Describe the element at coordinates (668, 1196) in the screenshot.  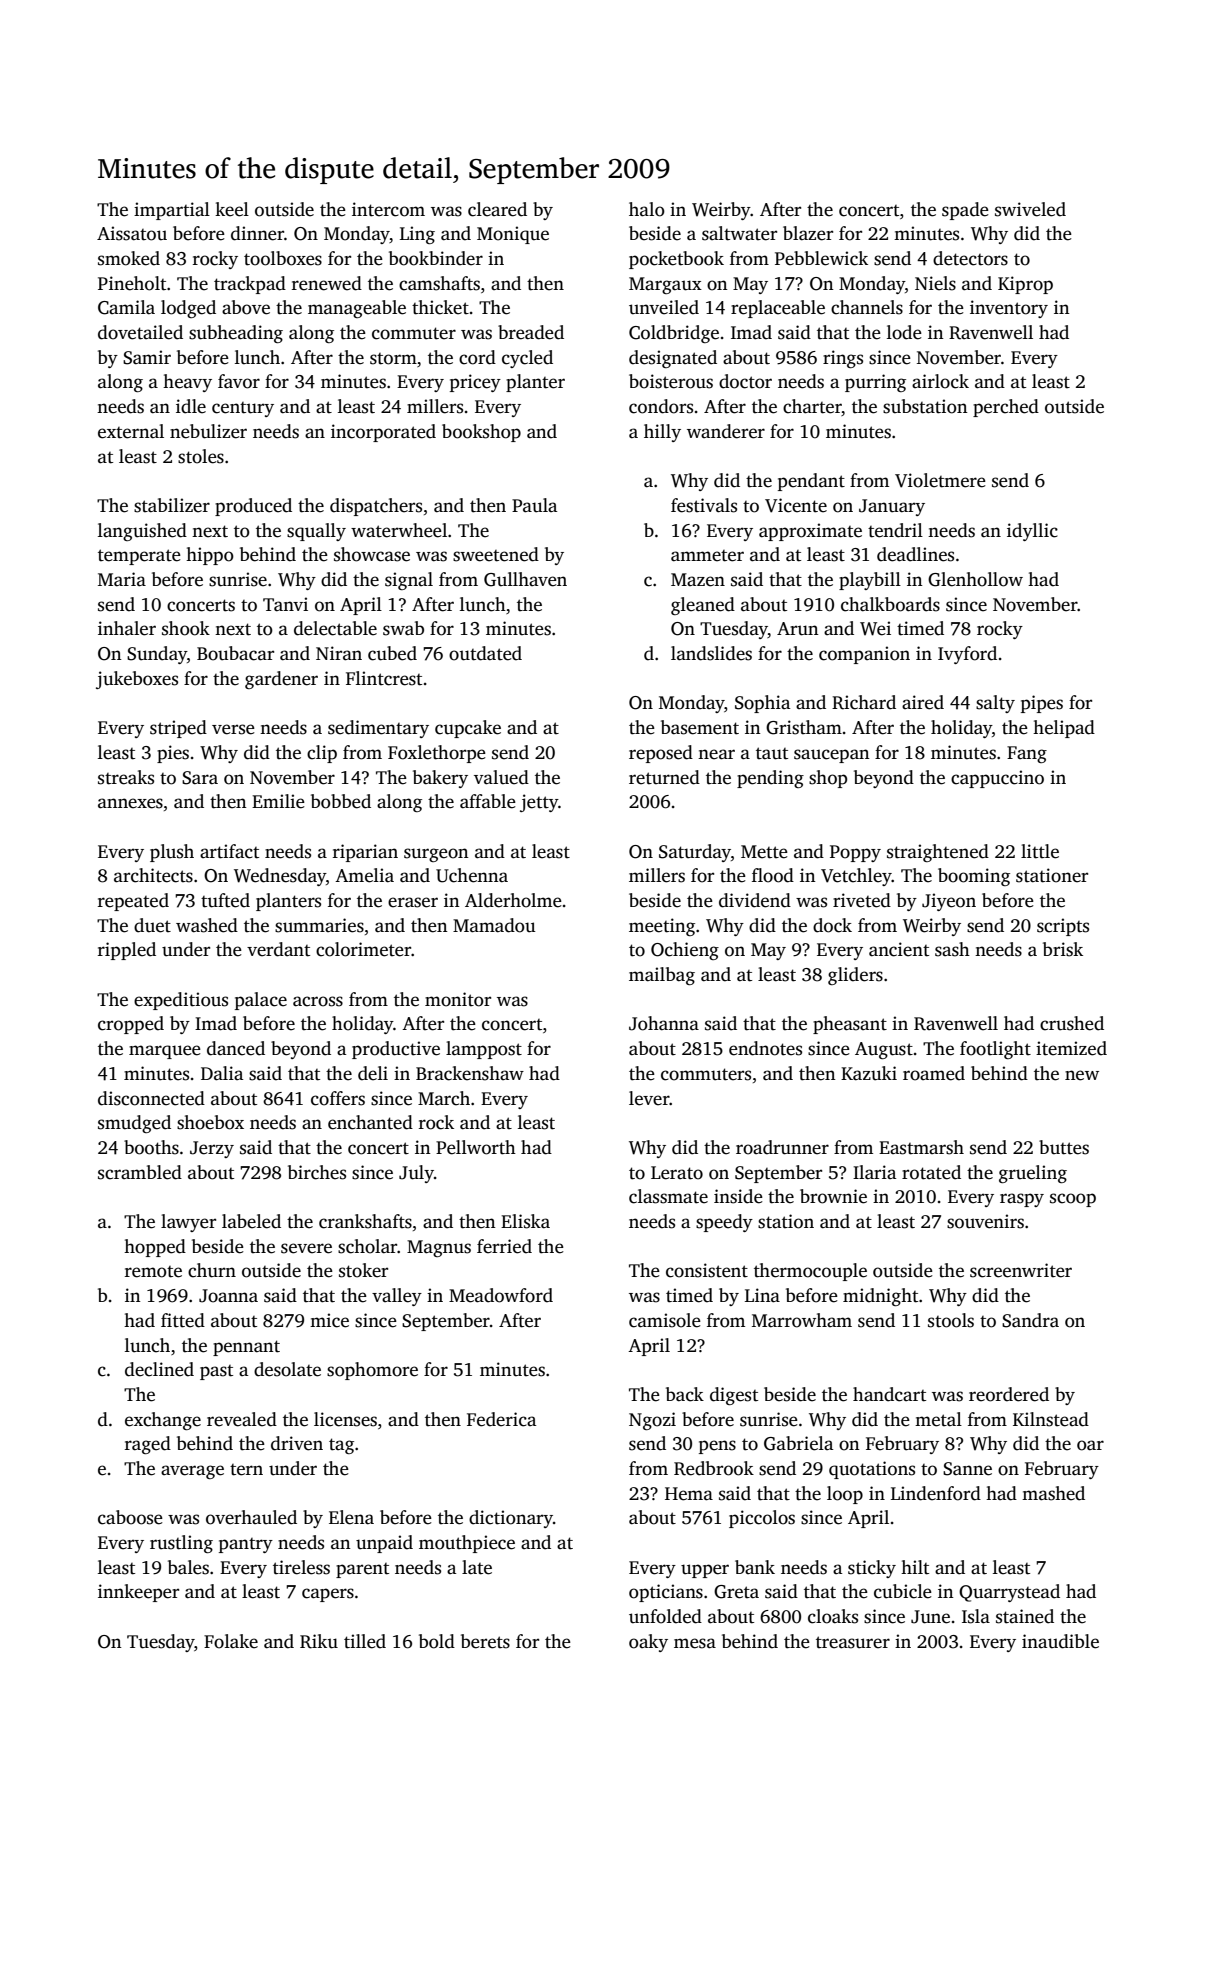
I see `classmate` at that location.
